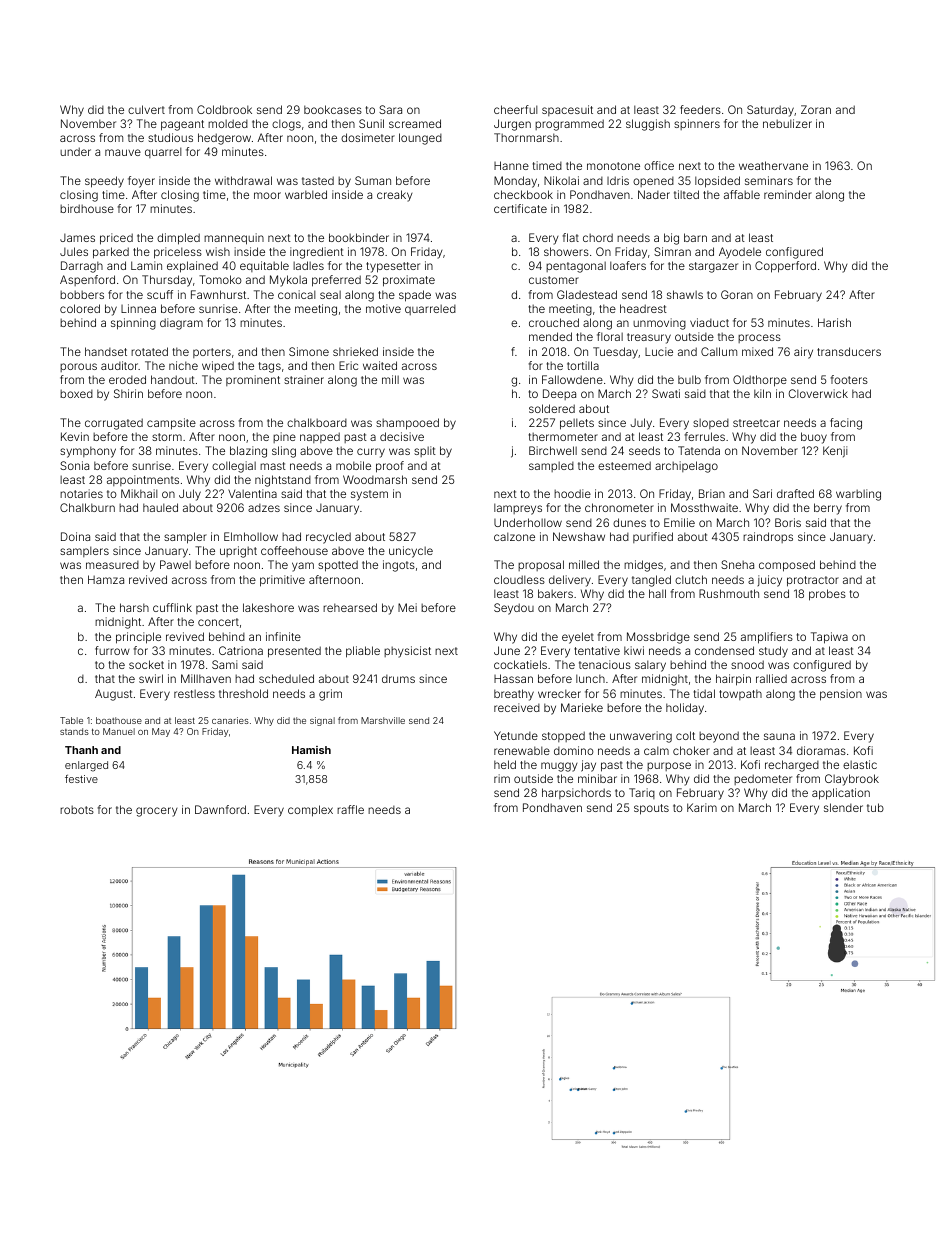  What do you see at coordinates (788, 194) in the screenshot?
I see `reminder` at bounding box center [788, 194].
